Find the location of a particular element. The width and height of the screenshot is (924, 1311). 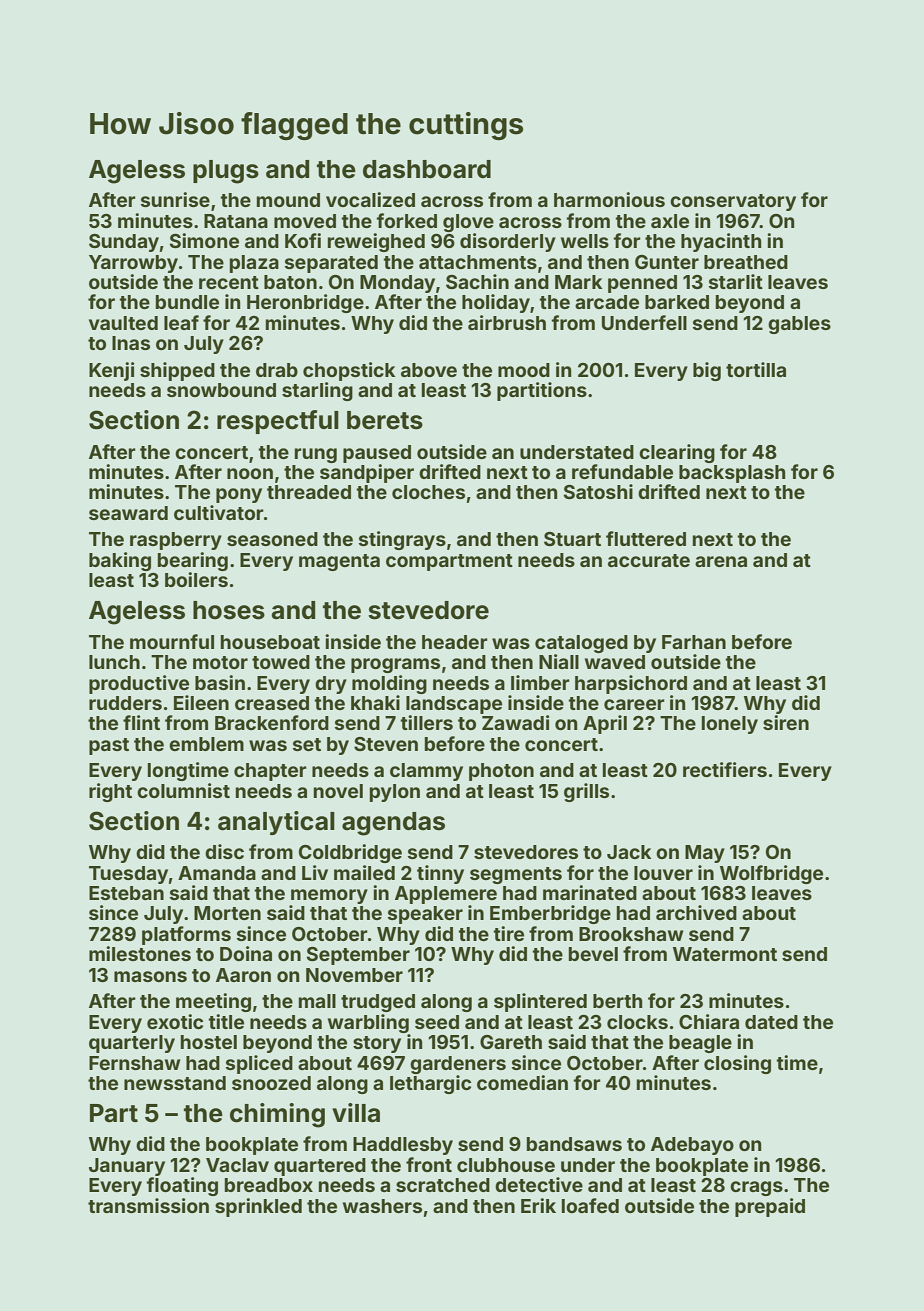

loafed is located at coordinates (590, 1205).
